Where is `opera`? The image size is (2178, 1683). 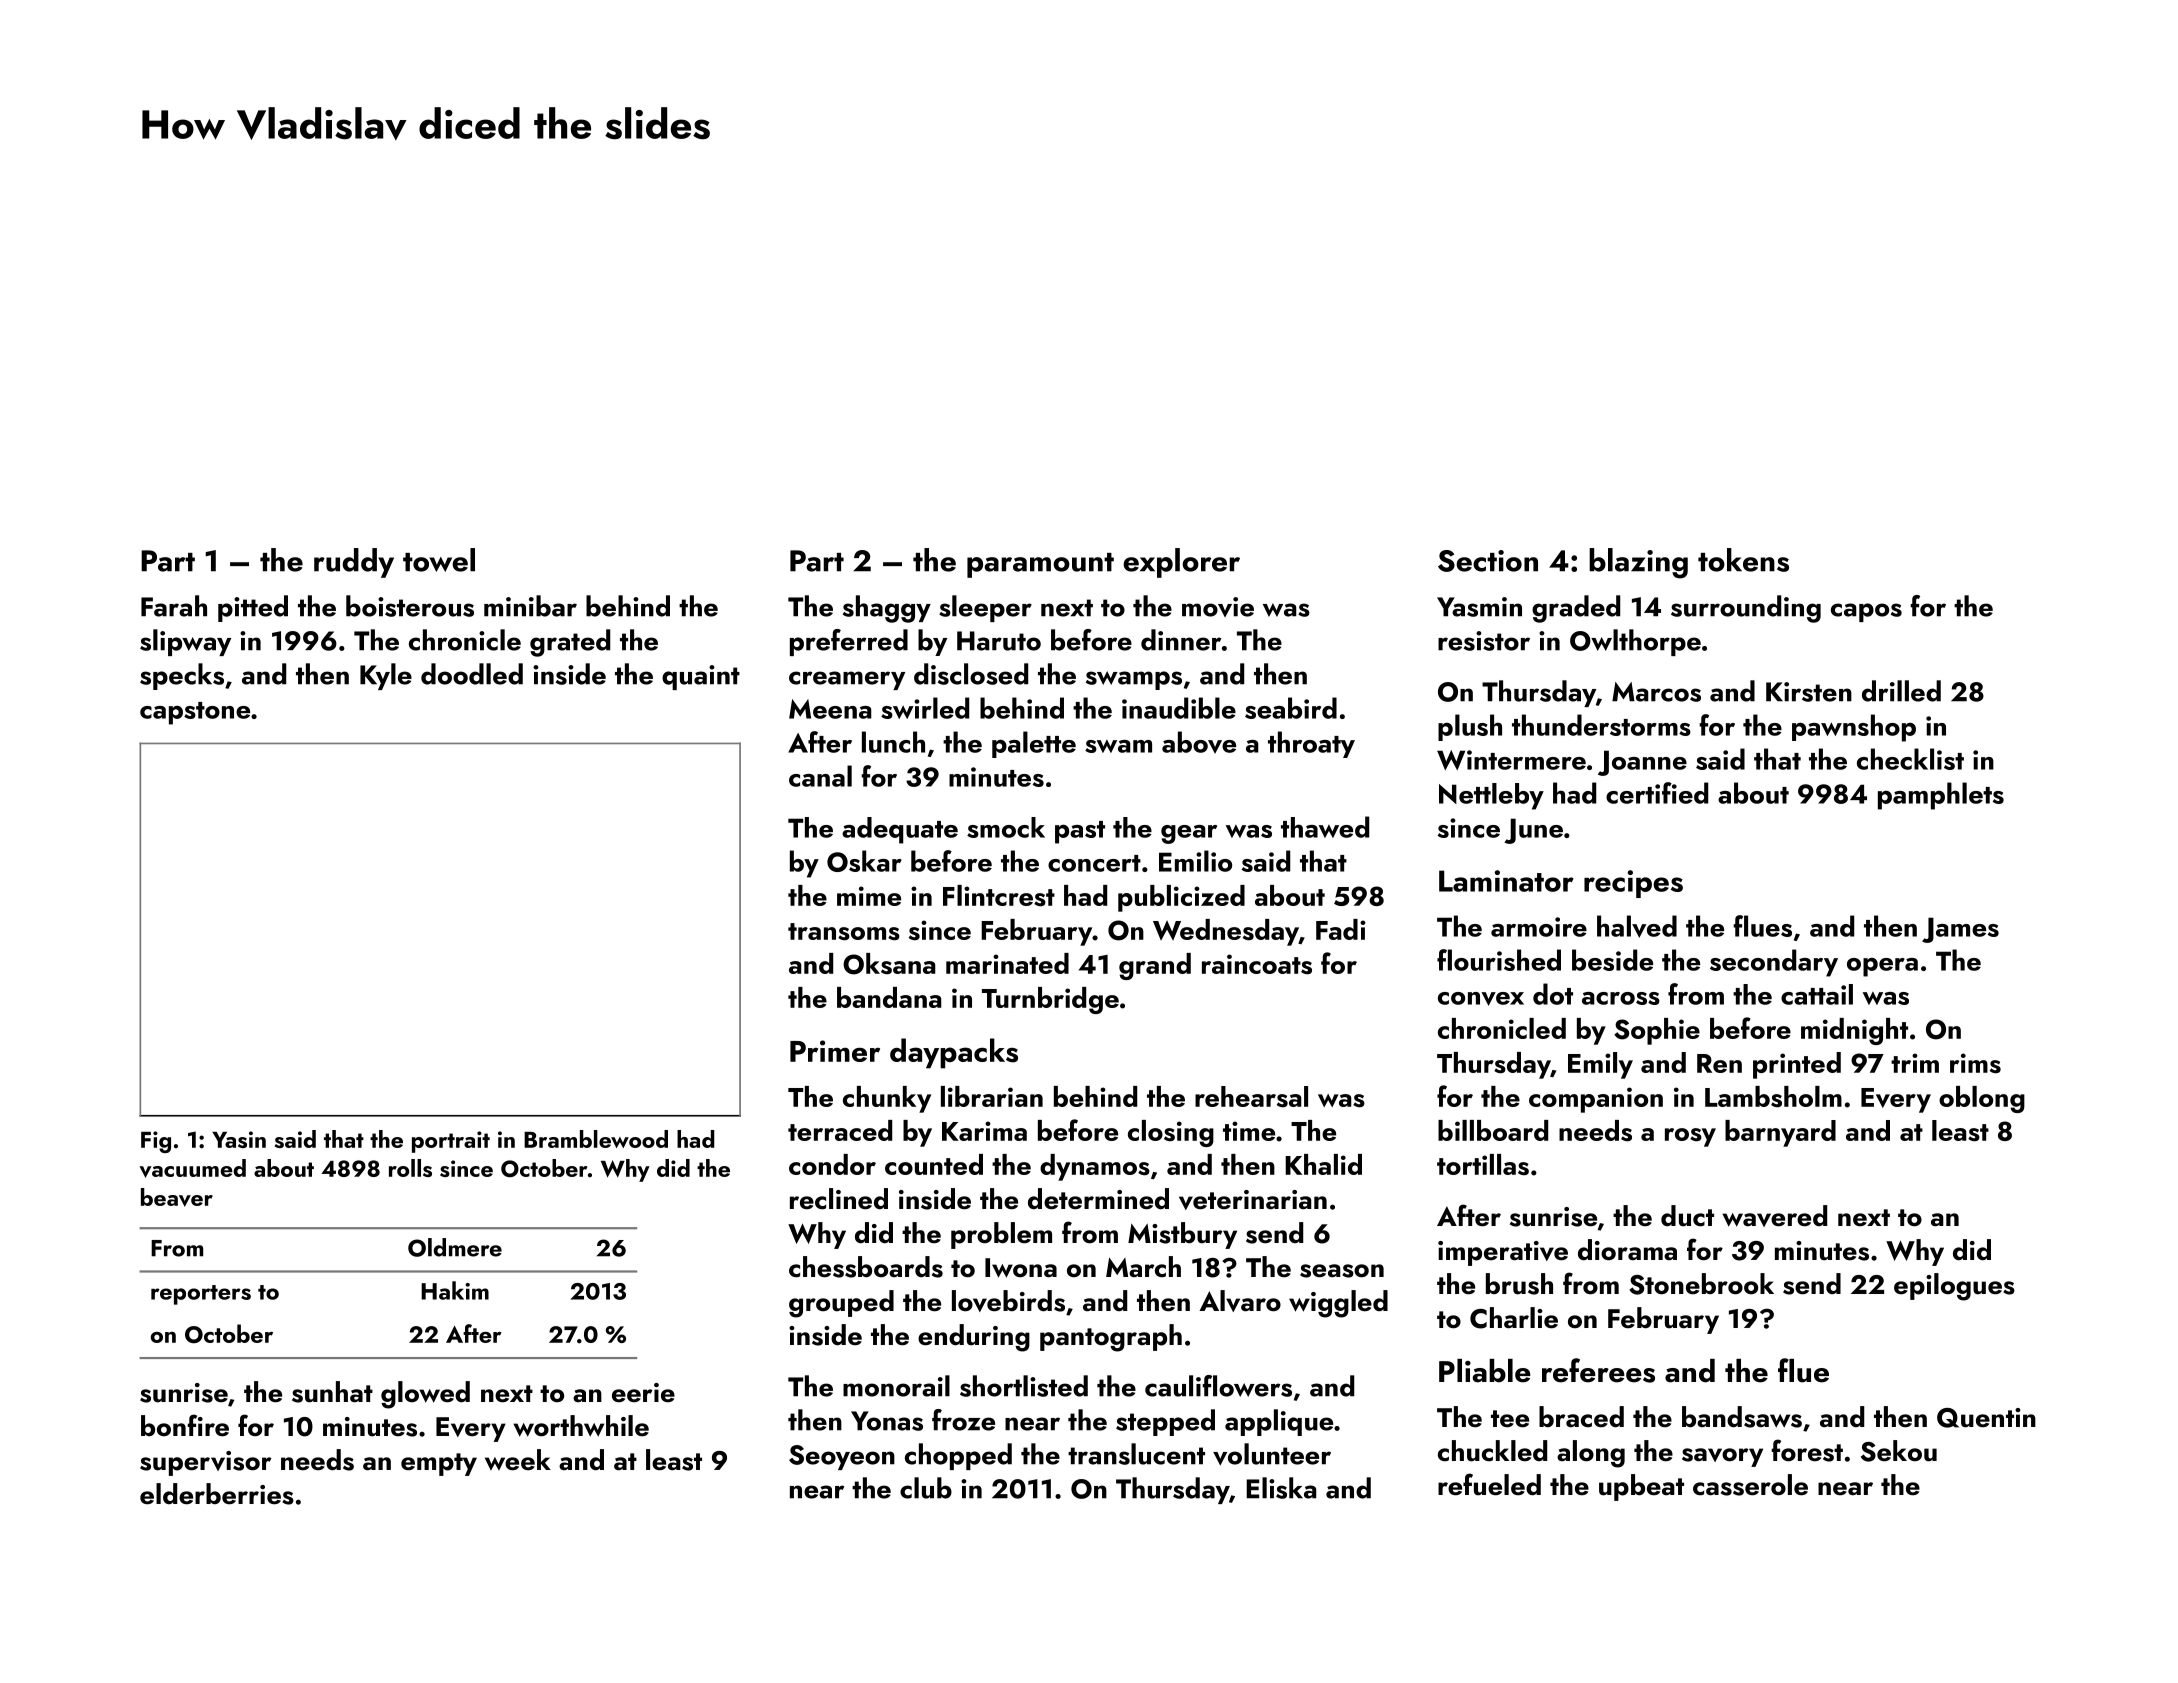
opera is located at coordinates (1882, 967).
